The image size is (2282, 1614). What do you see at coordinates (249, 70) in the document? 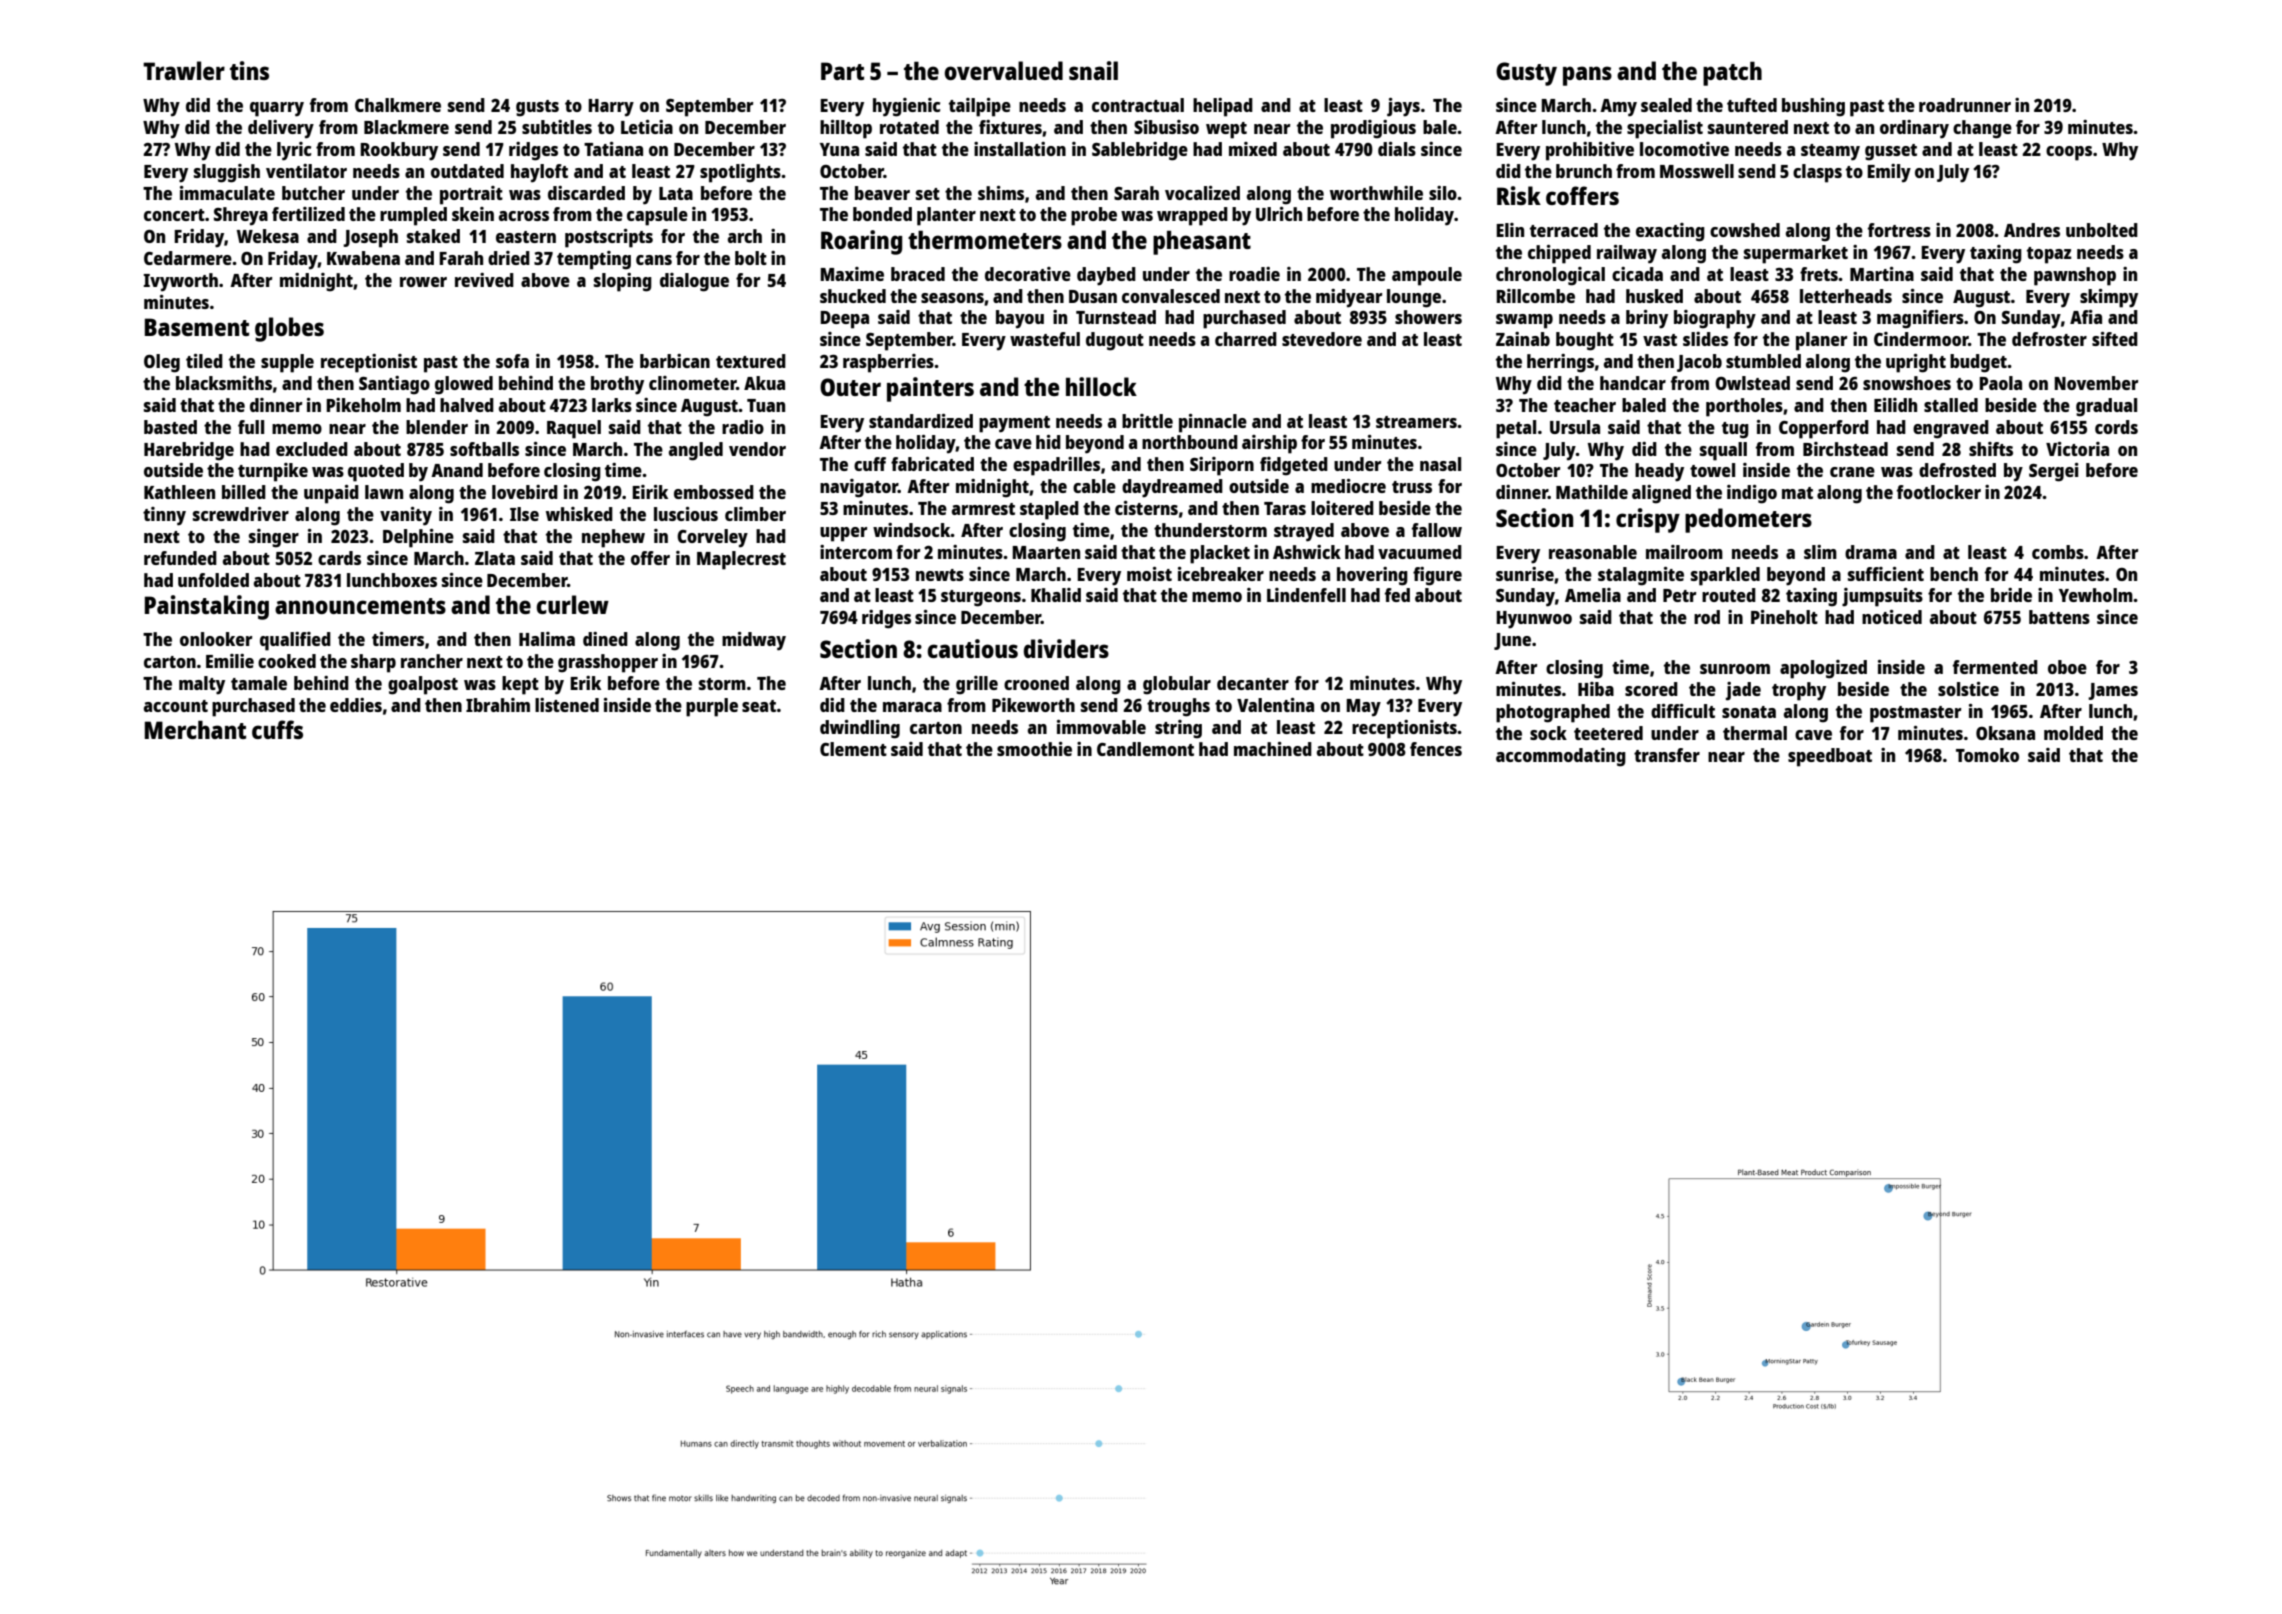
I see `tins` at bounding box center [249, 70].
